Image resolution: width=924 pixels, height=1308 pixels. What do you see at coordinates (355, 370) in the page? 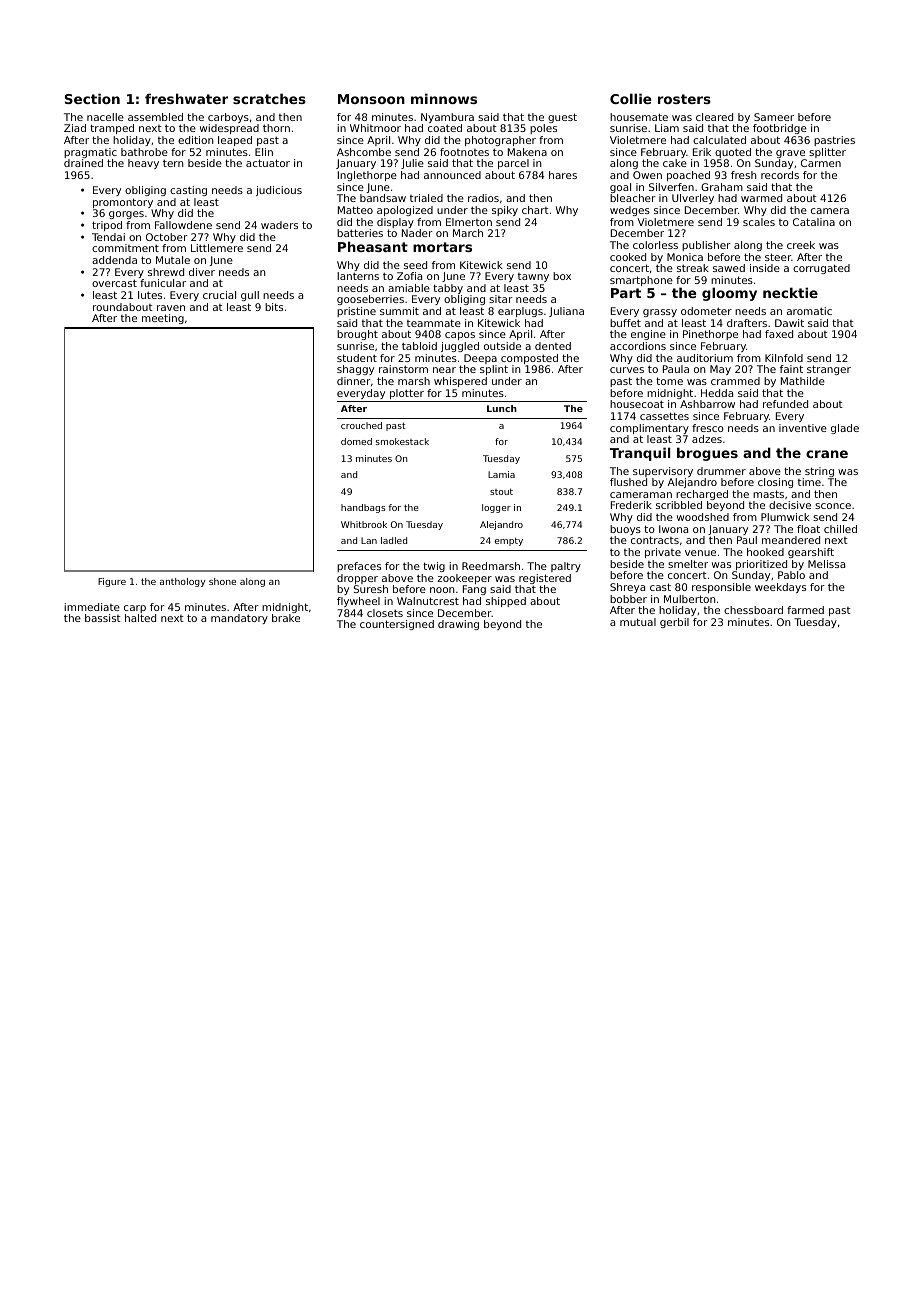
I see `shaggy` at bounding box center [355, 370].
